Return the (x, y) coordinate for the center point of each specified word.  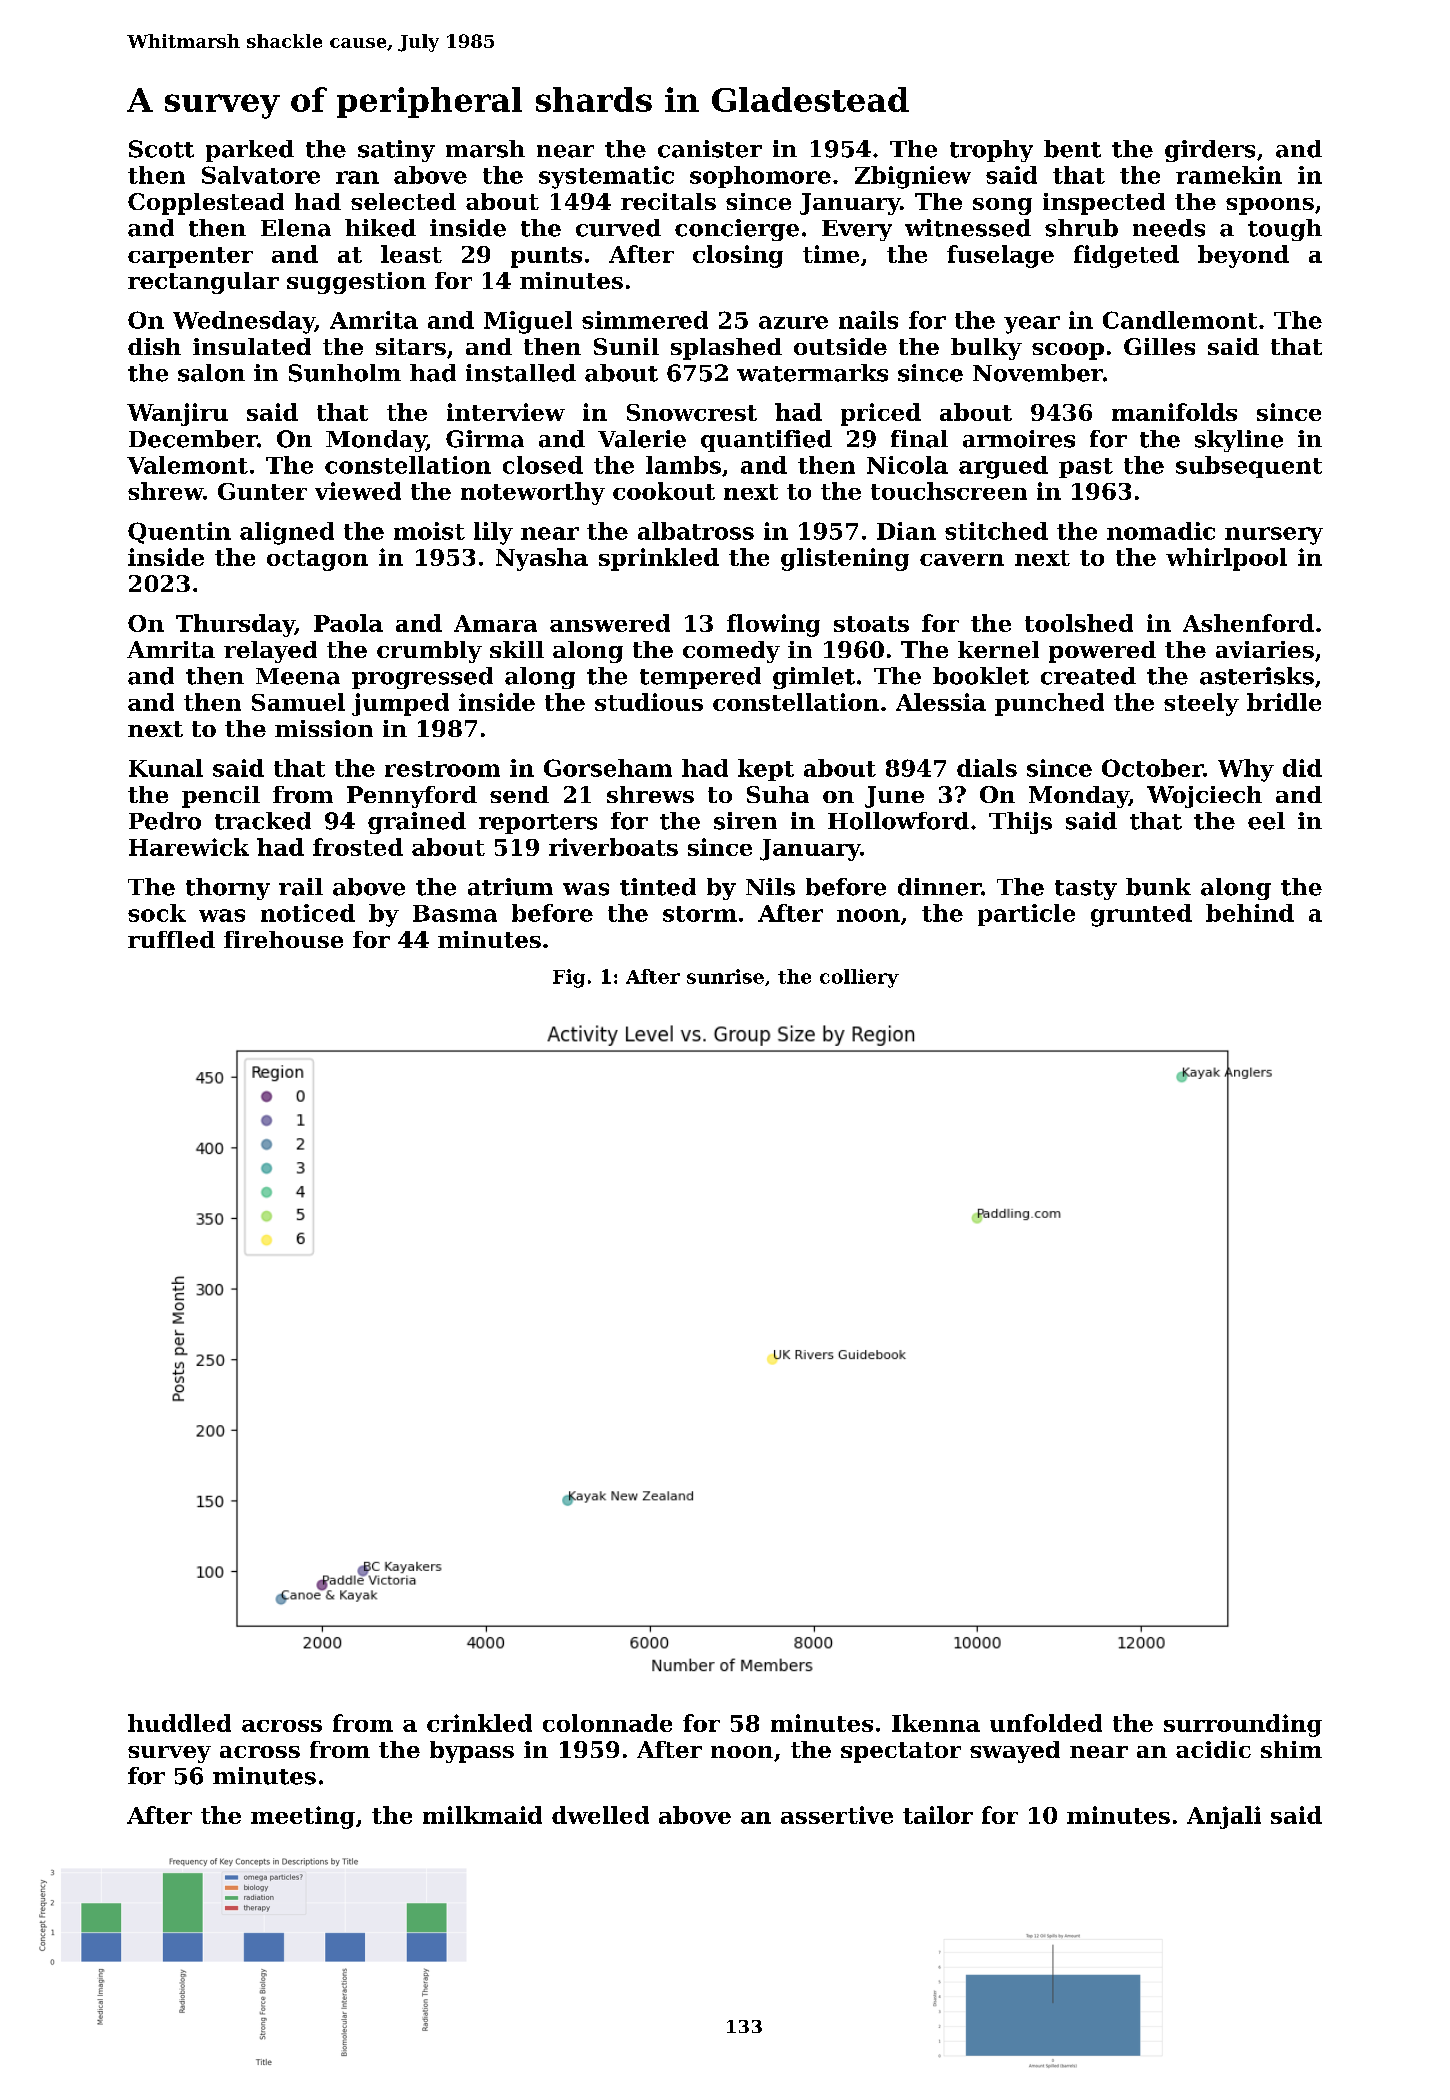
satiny (396, 151)
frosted (358, 847)
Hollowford (898, 821)
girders (1210, 151)
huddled (179, 1723)
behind (1250, 913)
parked (250, 151)
